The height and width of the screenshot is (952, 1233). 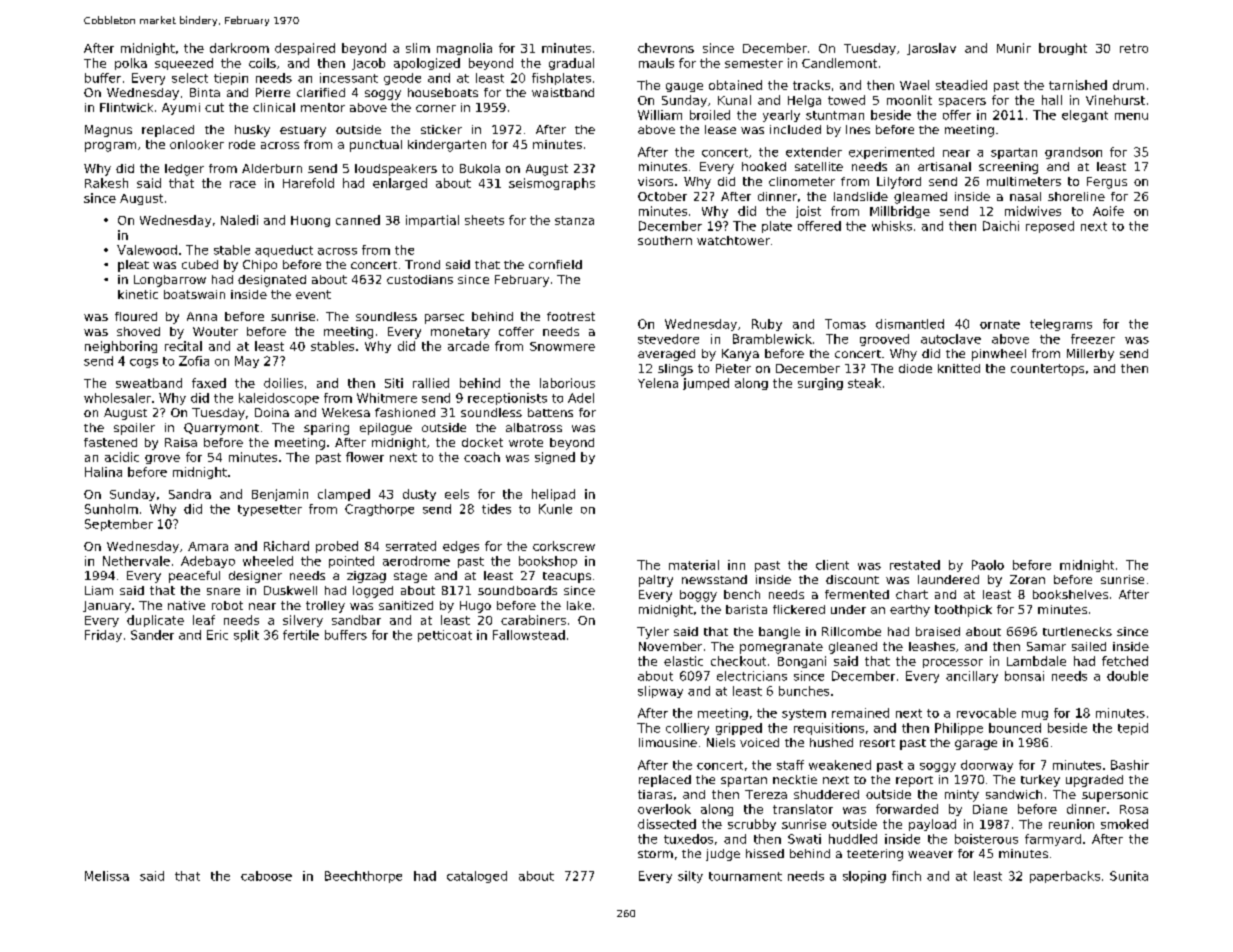 What do you see at coordinates (706, 384) in the screenshot?
I see `jumped` at bounding box center [706, 384].
